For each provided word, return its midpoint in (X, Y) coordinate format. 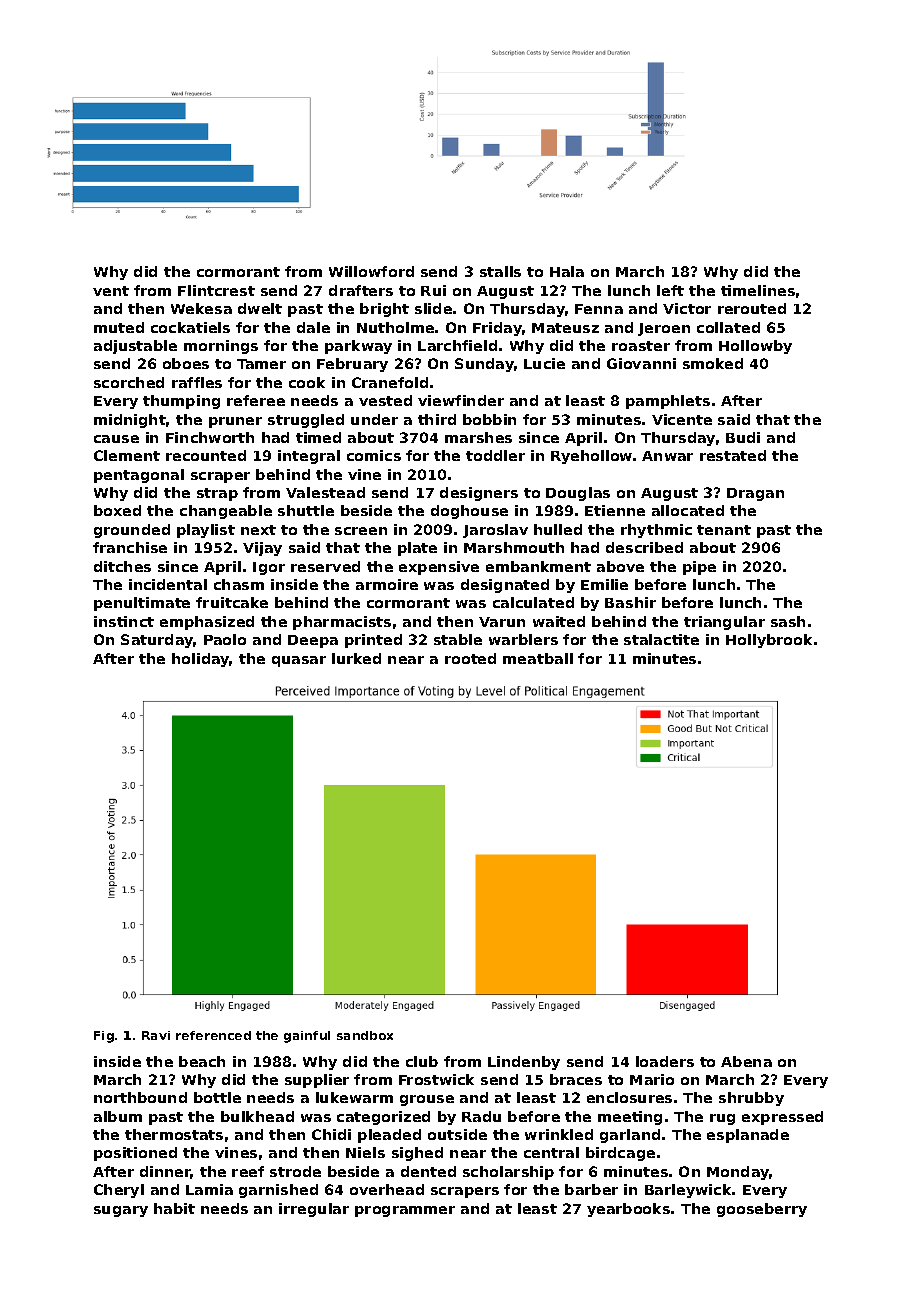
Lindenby (524, 1063)
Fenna (599, 309)
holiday (201, 660)
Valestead (325, 492)
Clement (127, 455)
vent (111, 291)
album (118, 1116)
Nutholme (395, 327)
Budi (743, 437)
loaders (665, 1061)
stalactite (661, 639)
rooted (470, 658)
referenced (213, 1035)
